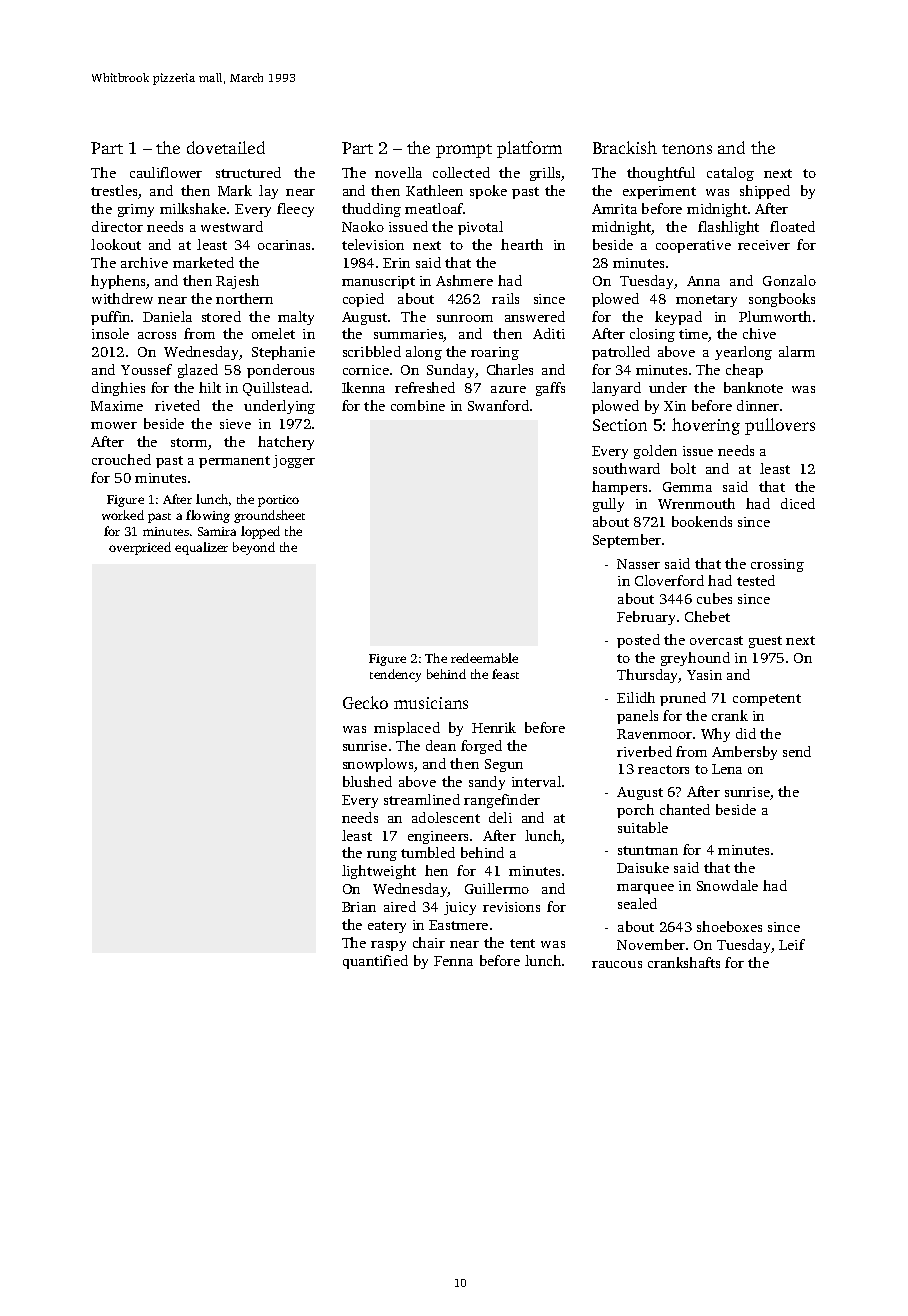  I want to click on interval, so click(536, 781).
